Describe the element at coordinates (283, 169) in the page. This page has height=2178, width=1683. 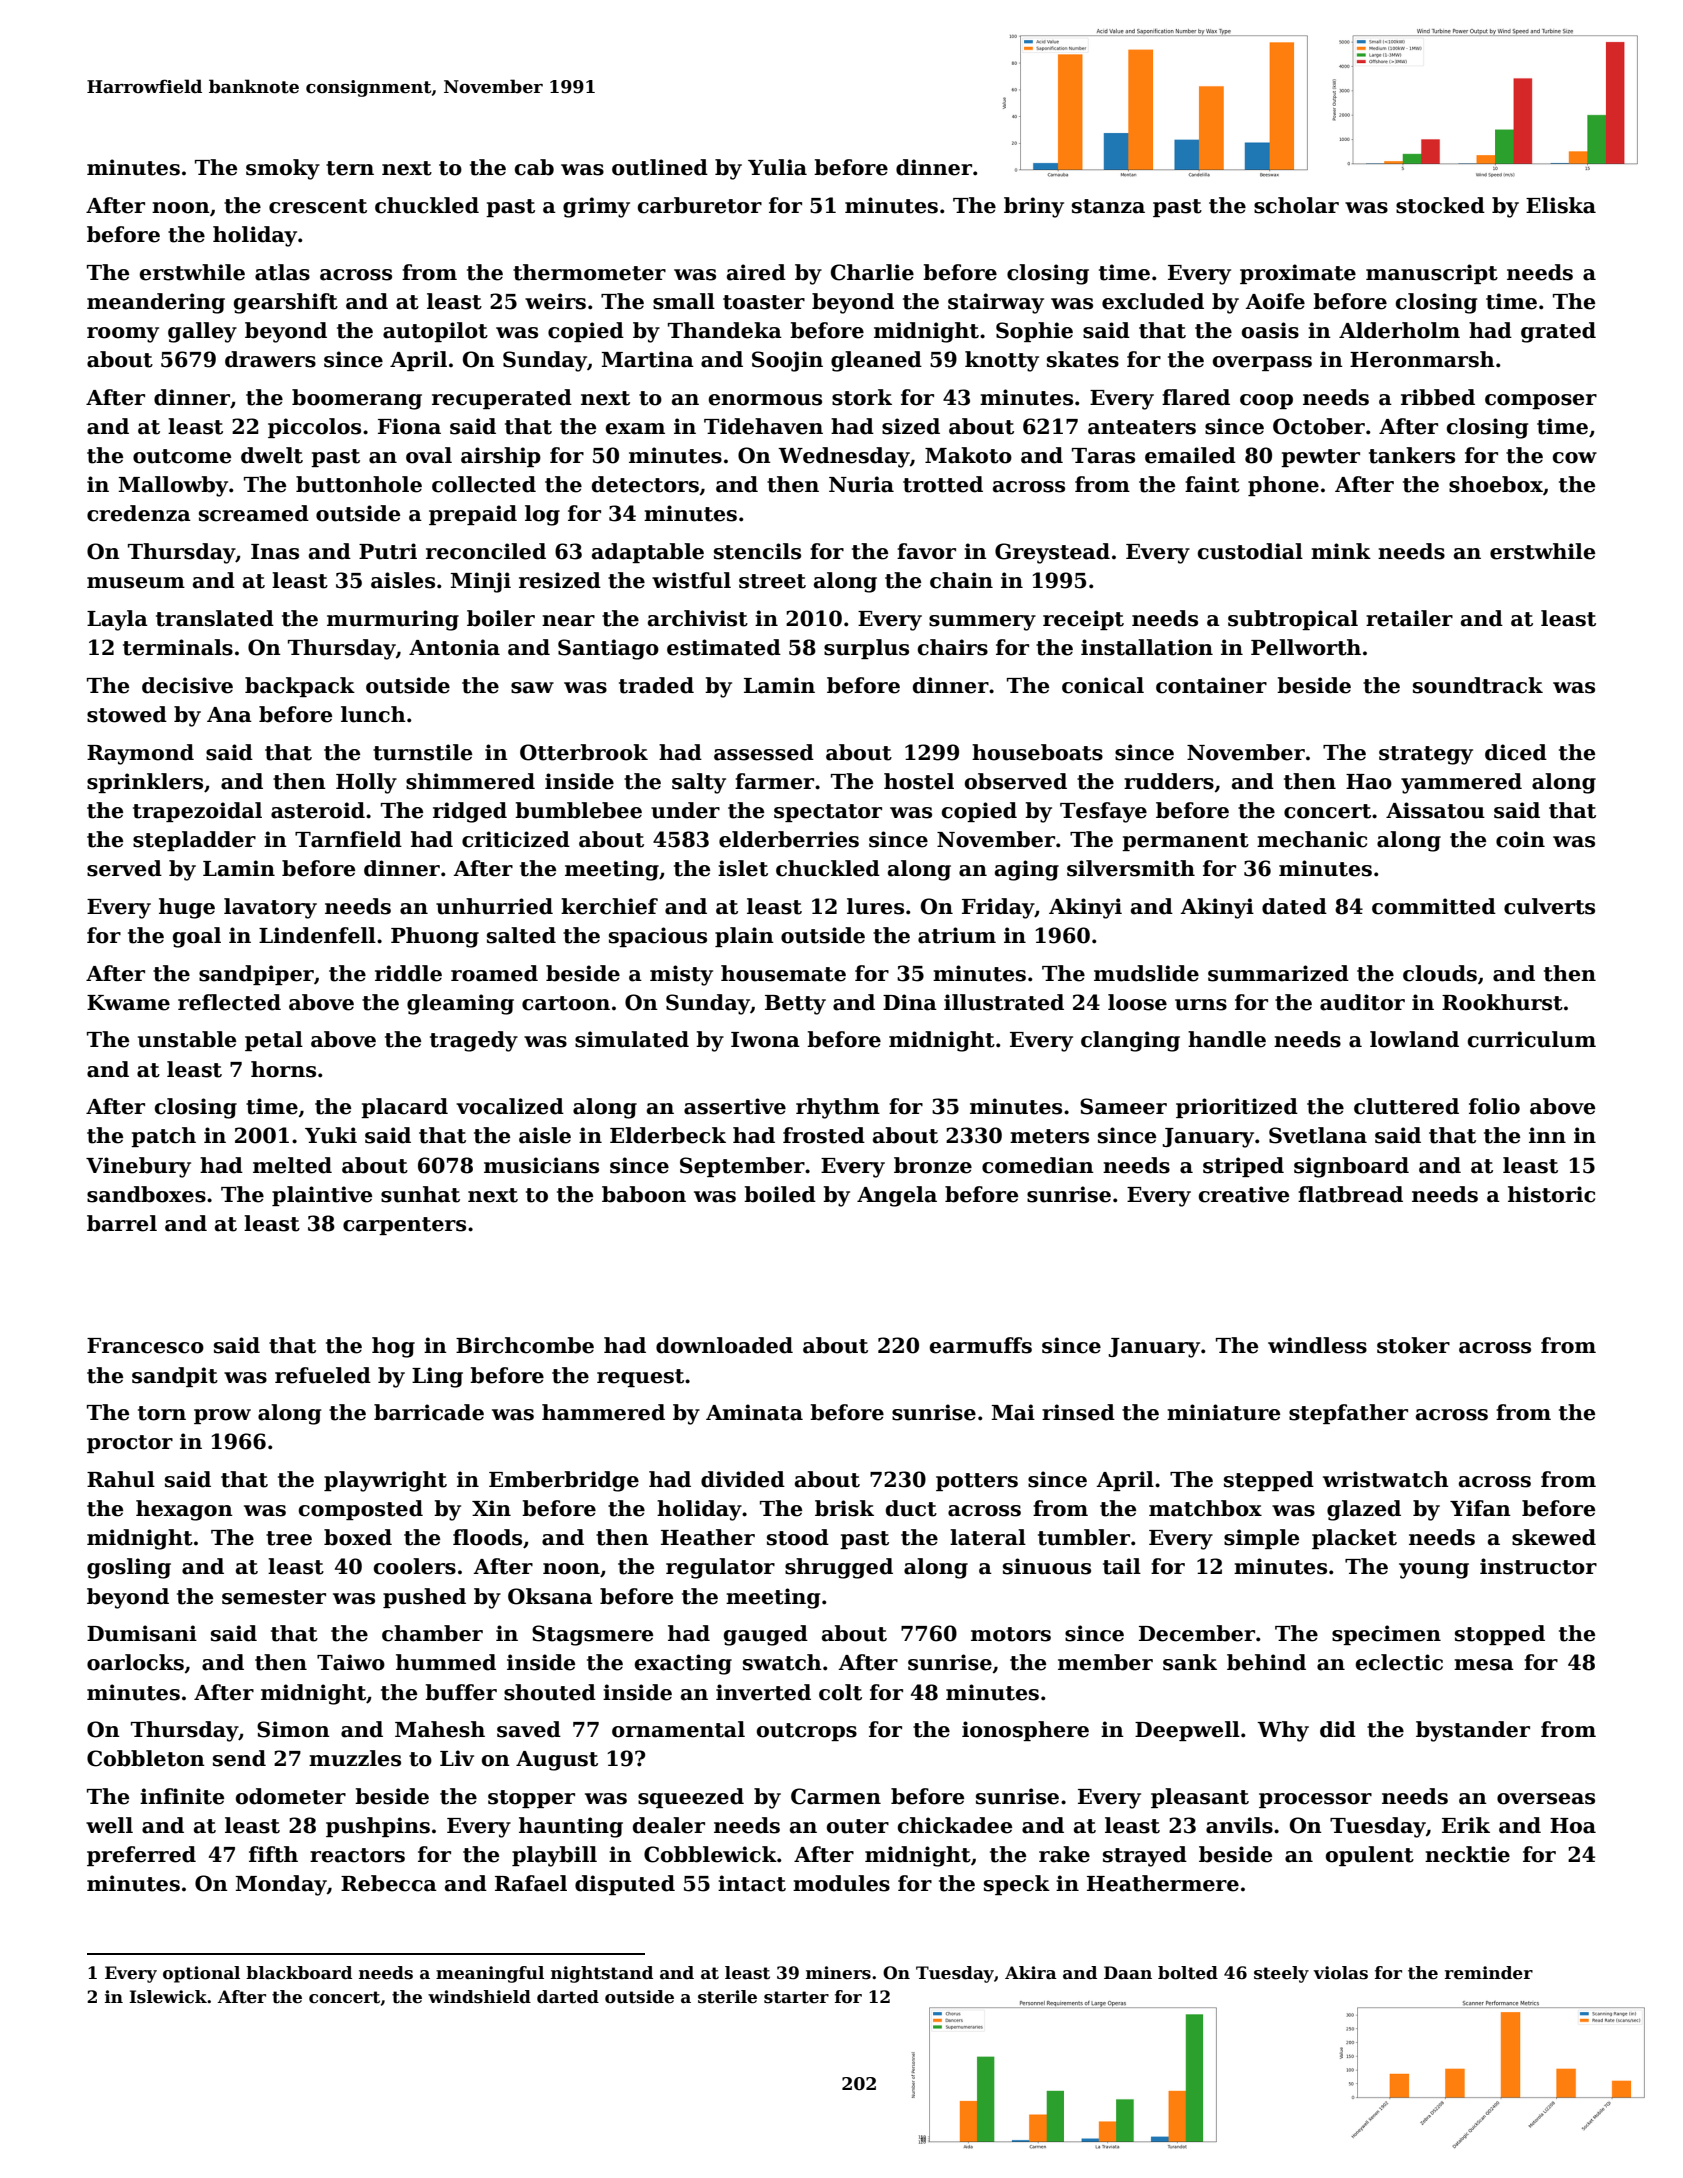
I see `smoky` at that location.
